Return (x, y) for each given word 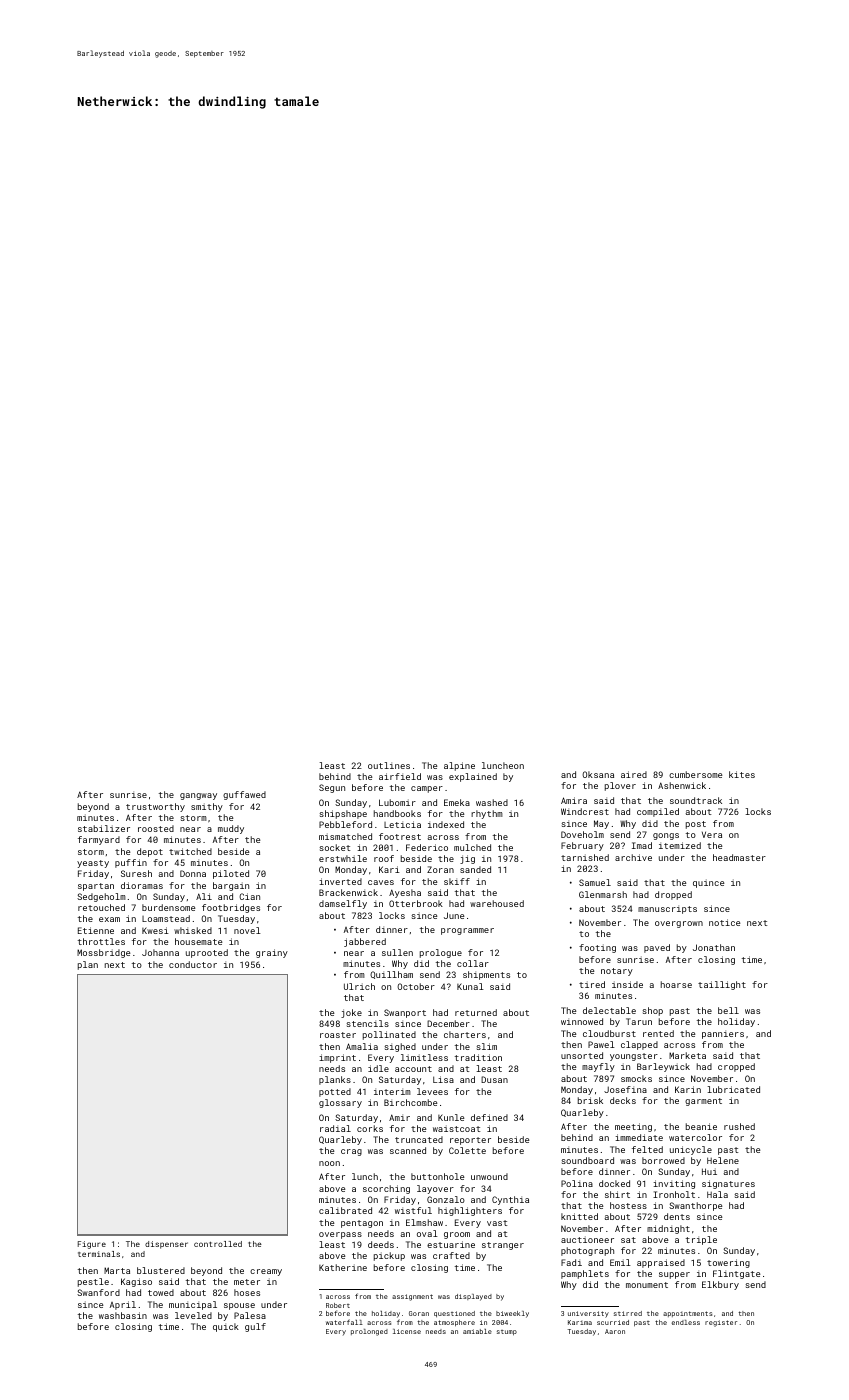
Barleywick (663, 1067)
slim (486, 1046)
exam (109, 919)
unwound (489, 1176)
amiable (477, 1331)
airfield (400, 776)
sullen (397, 952)
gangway (198, 796)
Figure (92, 1245)
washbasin (123, 1315)
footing (597, 948)
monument (647, 1285)
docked (614, 1183)
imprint (337, 1058)
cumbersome (696, 774)
